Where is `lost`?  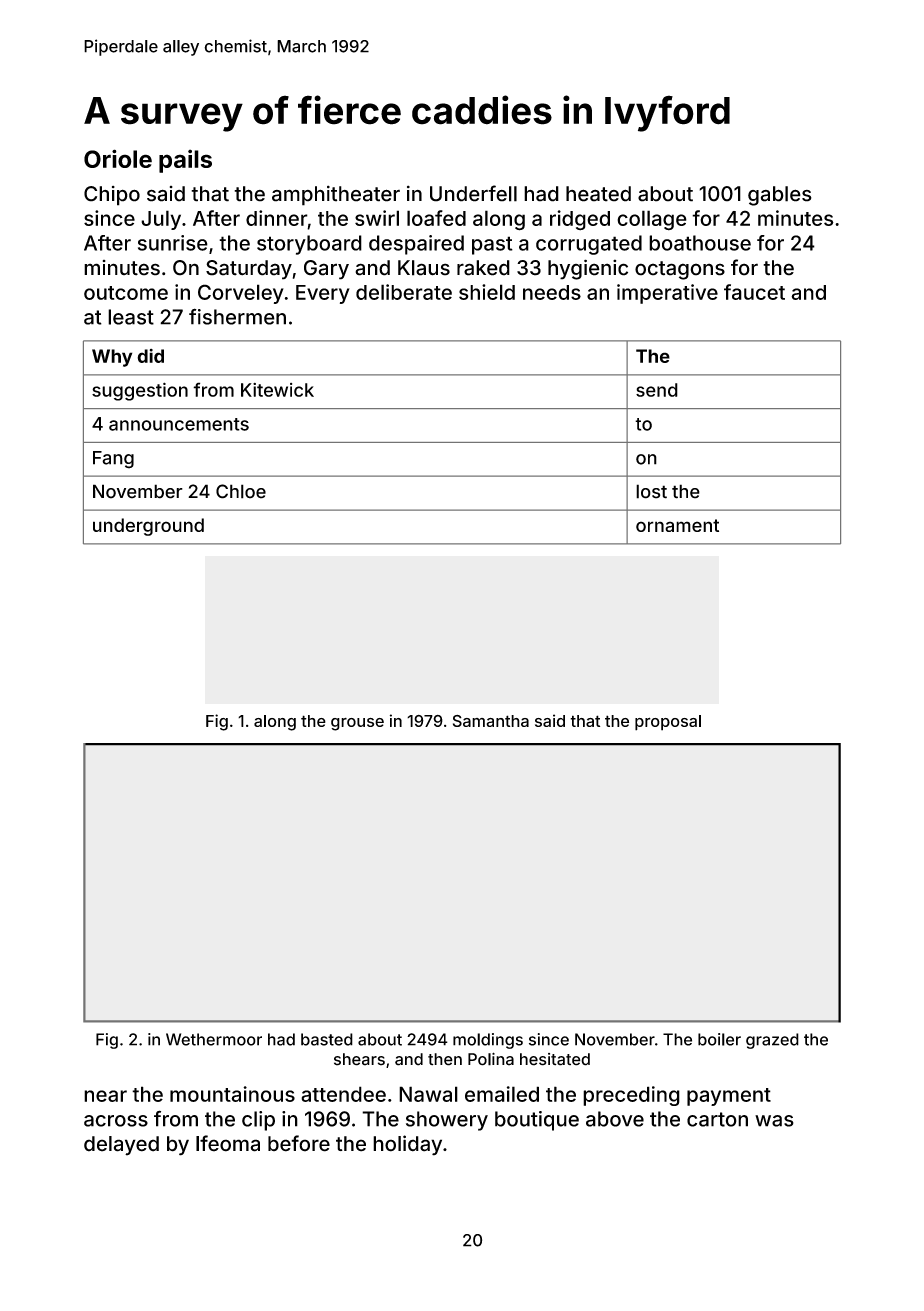
lost is located at coordinates (651, 491).
